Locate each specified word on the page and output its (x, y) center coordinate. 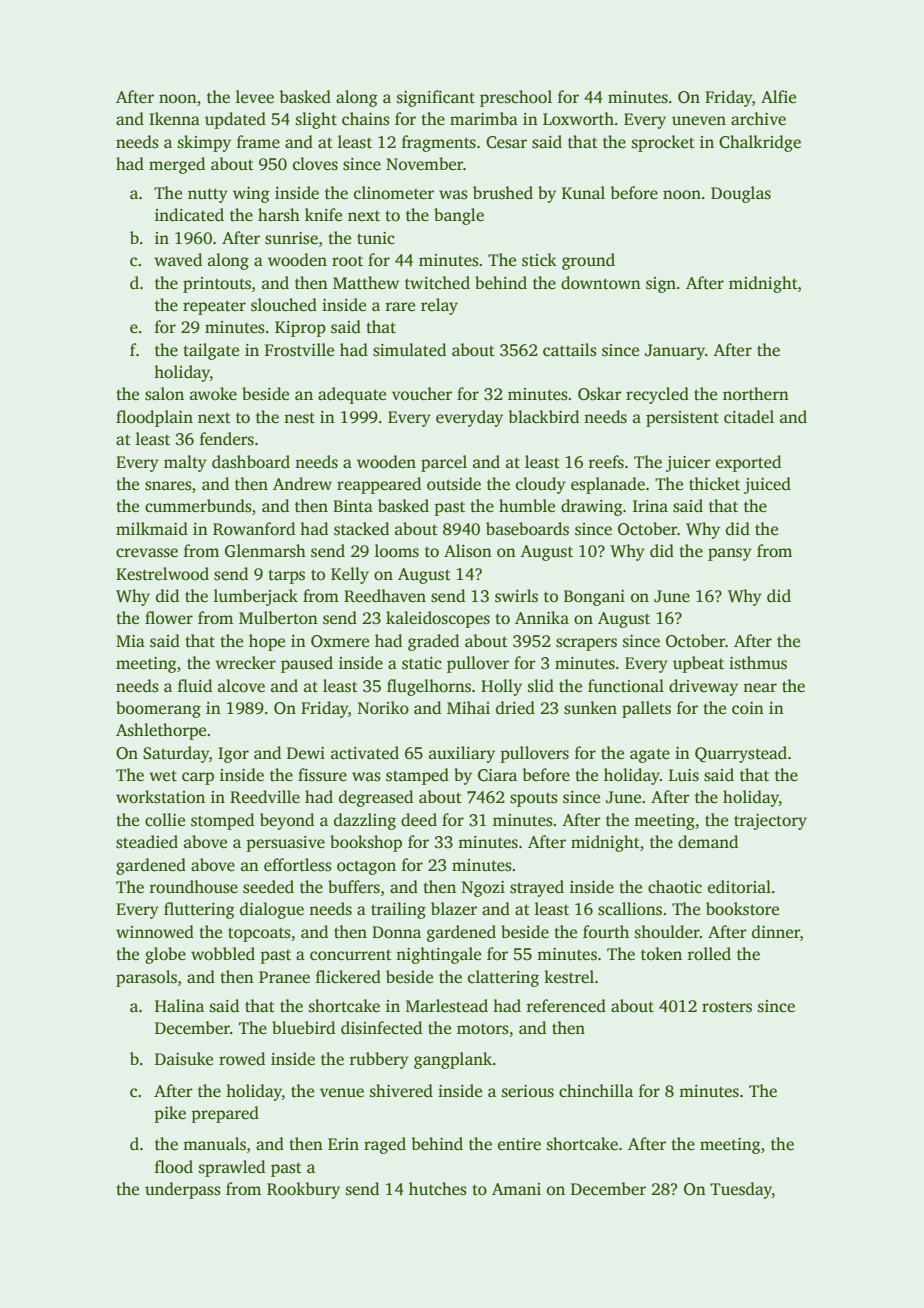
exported (748, 463)
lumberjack (256, 597)
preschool (516, 98)
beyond (287, 821)
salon (164, 394)
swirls (516, 596)
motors (483, 1029)
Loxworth (578, 119)
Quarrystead (741, 754)
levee (255, 97)
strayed (537, 888)
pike (170, 1114)
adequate (352, 395)
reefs (606, 462)
